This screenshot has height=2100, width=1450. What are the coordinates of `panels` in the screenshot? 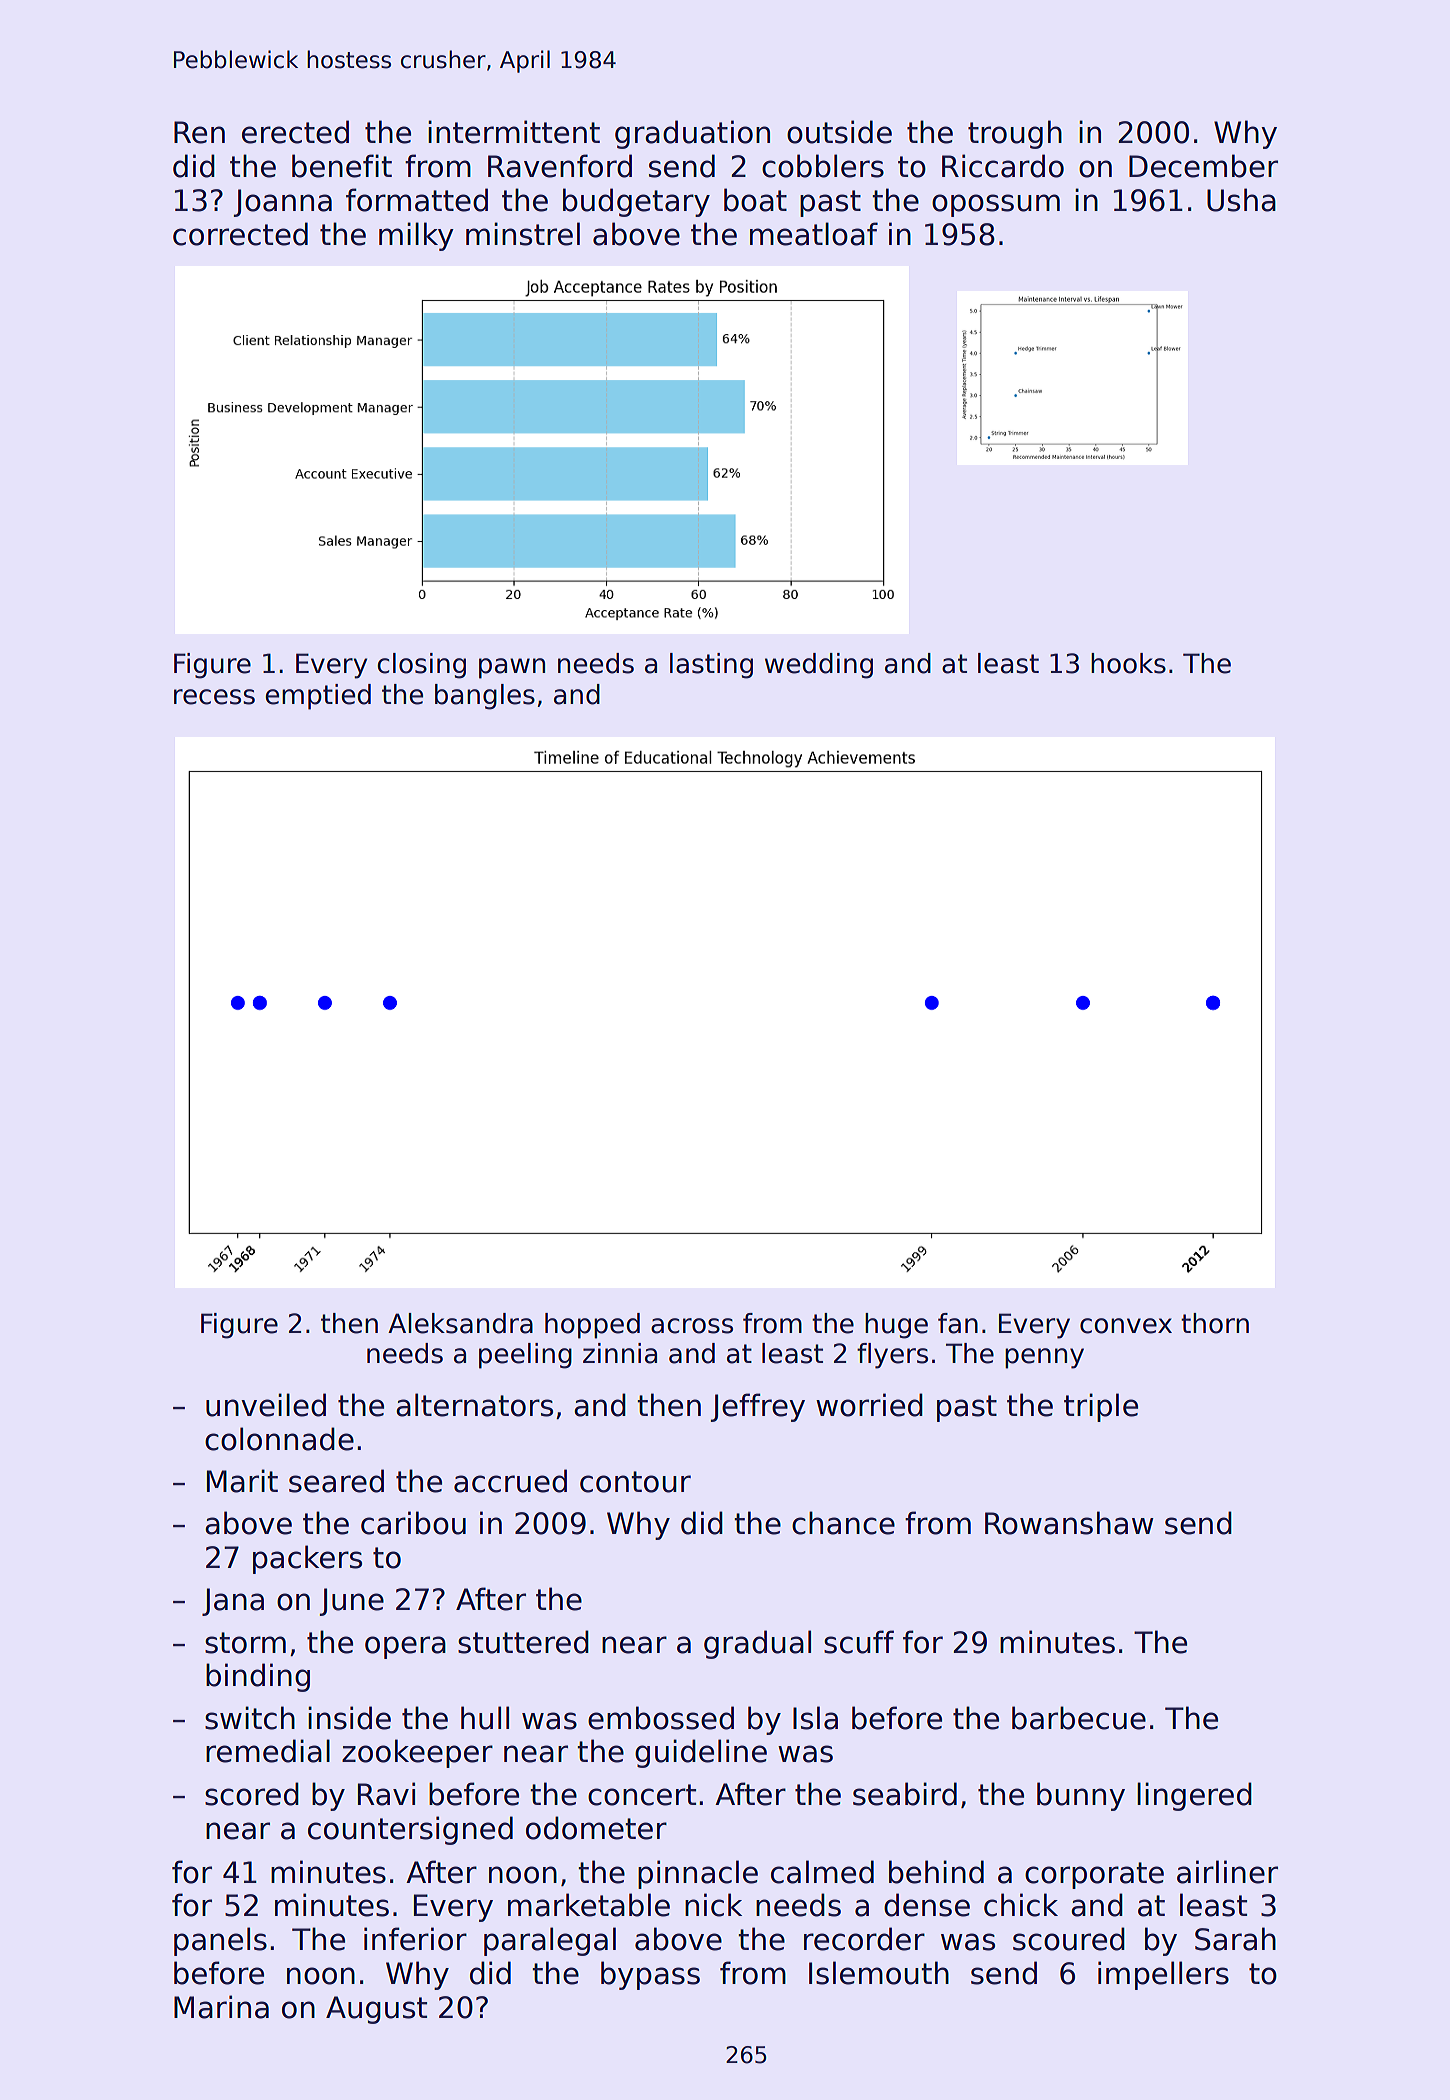 It's located at (220, 1941).
